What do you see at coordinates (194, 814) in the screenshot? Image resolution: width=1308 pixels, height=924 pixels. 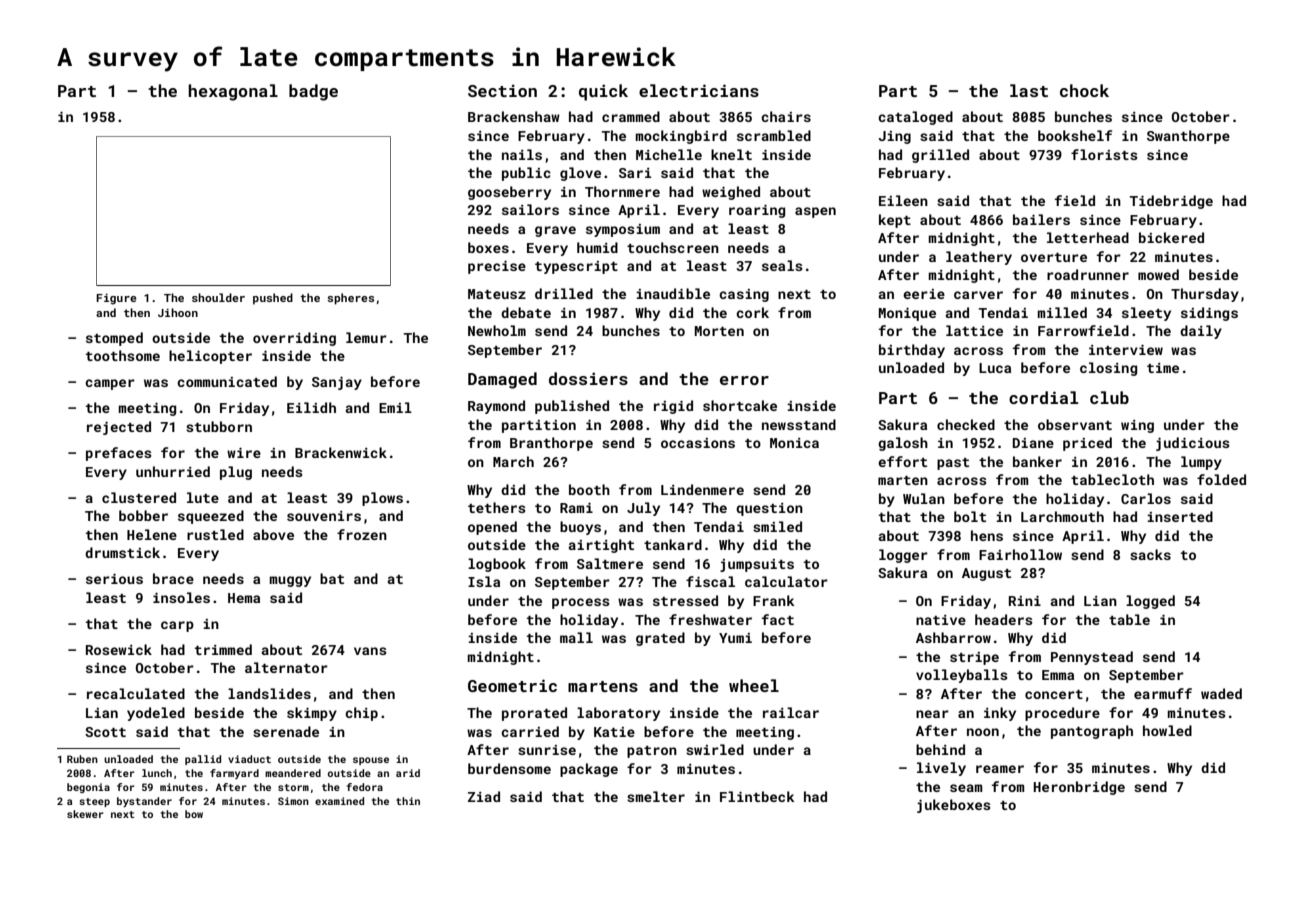 I see `bow` at bounding box center [194, 814].
